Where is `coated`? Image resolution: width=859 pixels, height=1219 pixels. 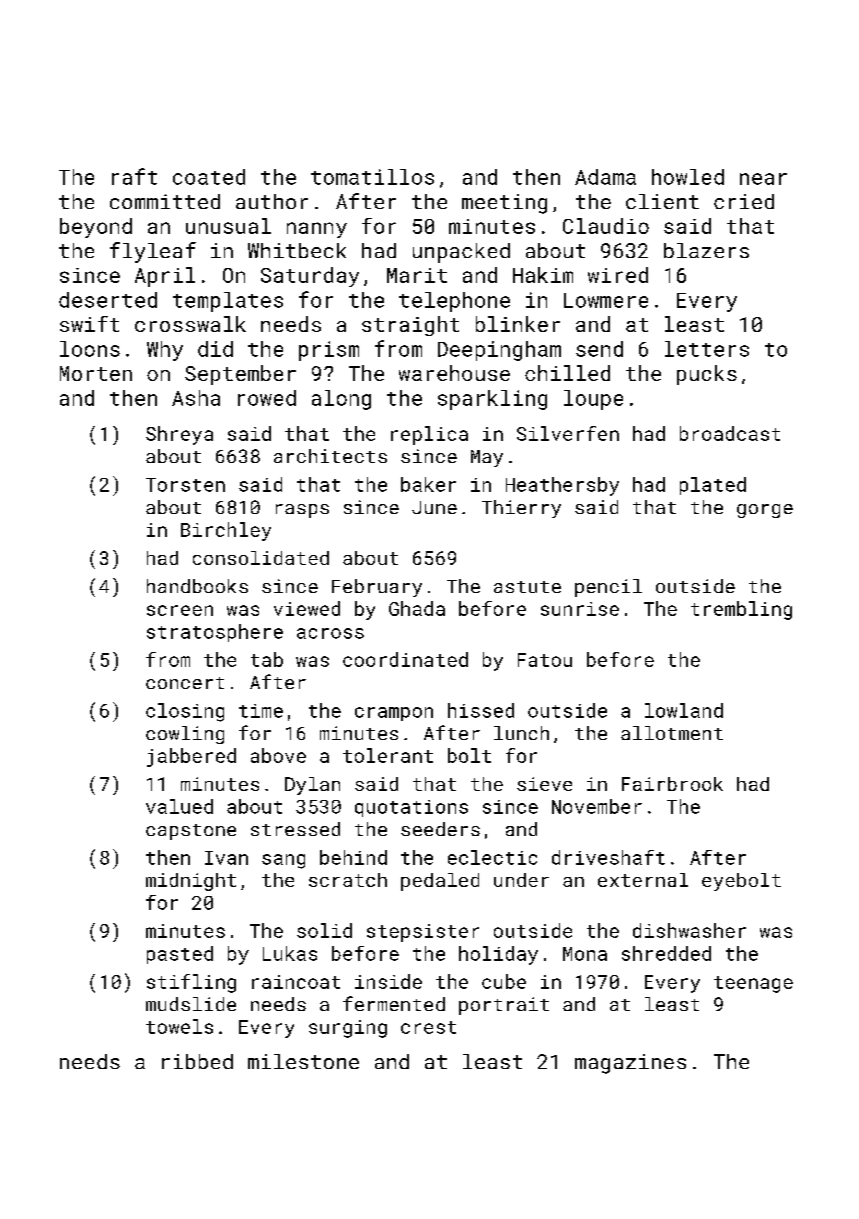 coated is located at coordinates (209, 177).
